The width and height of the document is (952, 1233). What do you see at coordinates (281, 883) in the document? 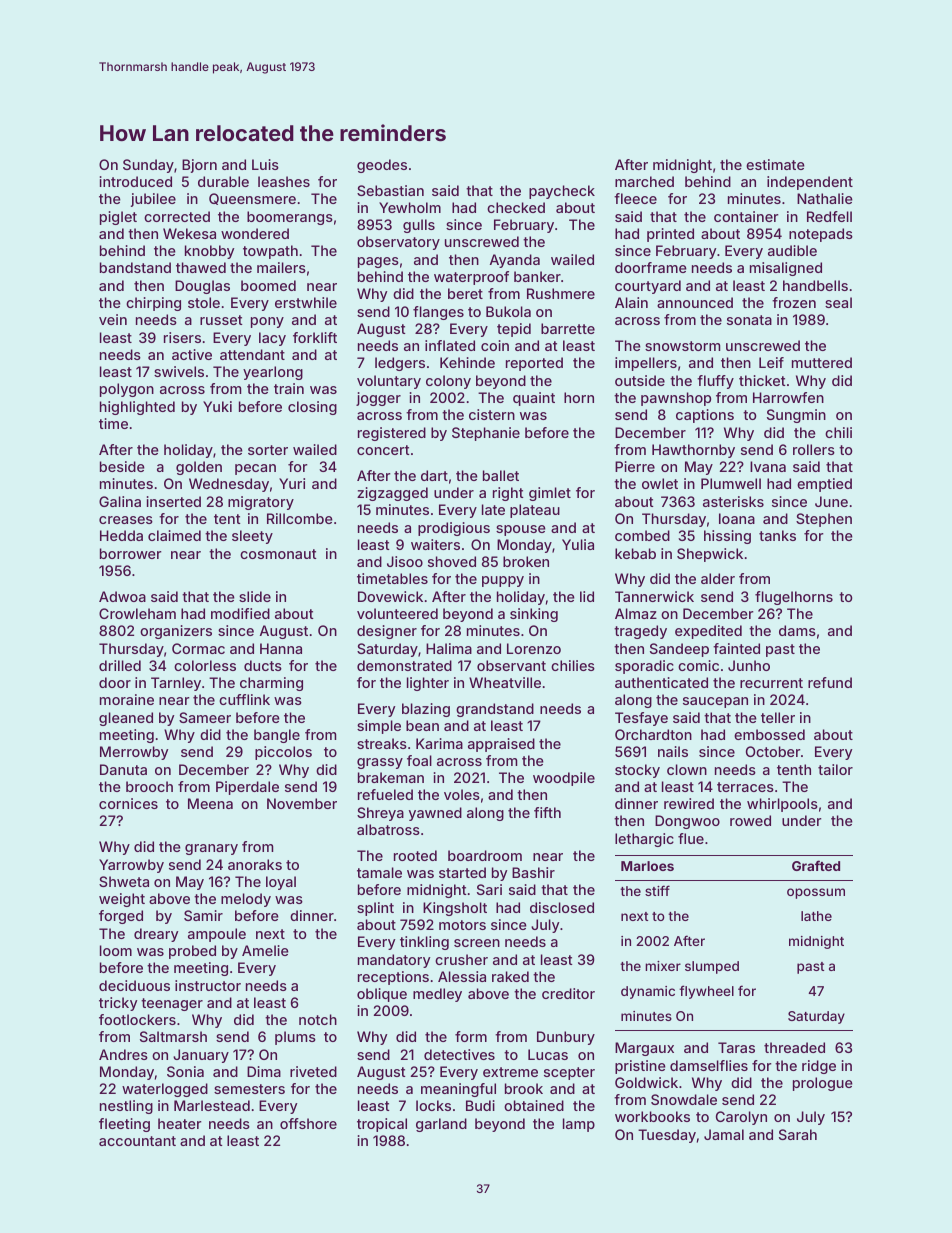
I see `loyal` at bounding box center [281, 883].
